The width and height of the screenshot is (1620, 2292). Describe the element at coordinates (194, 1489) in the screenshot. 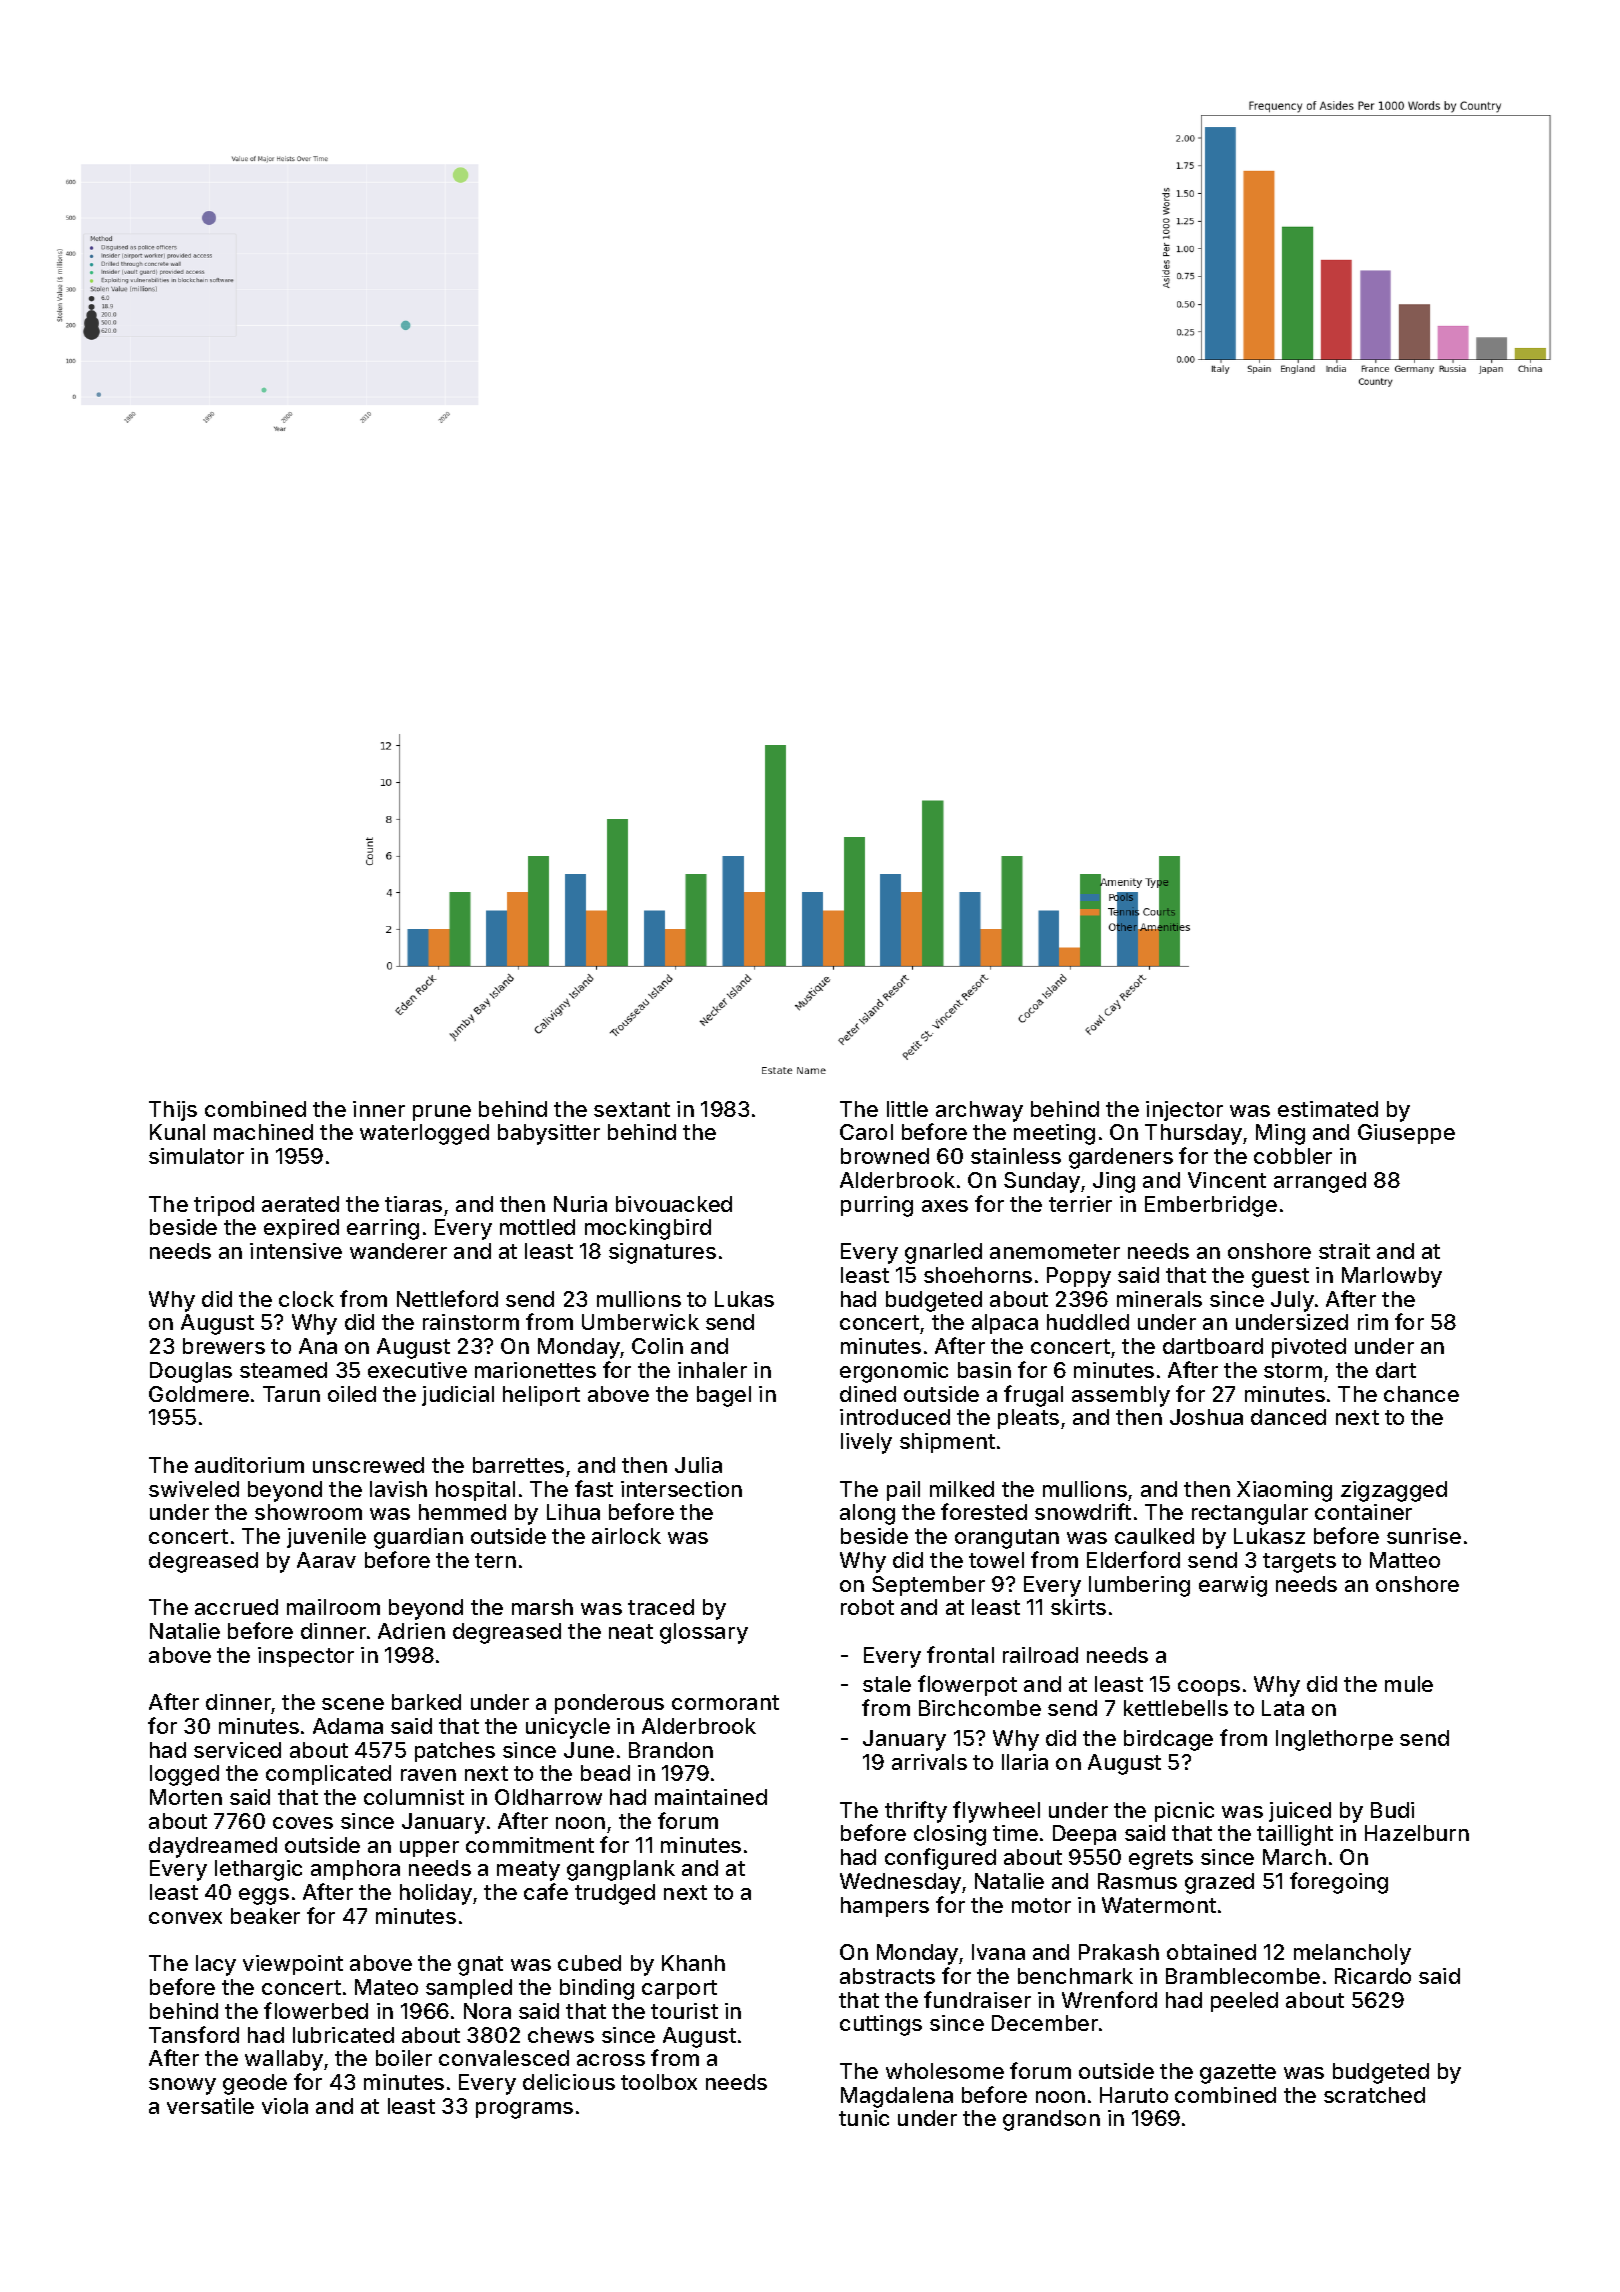

I see `swiveled` at that location.
